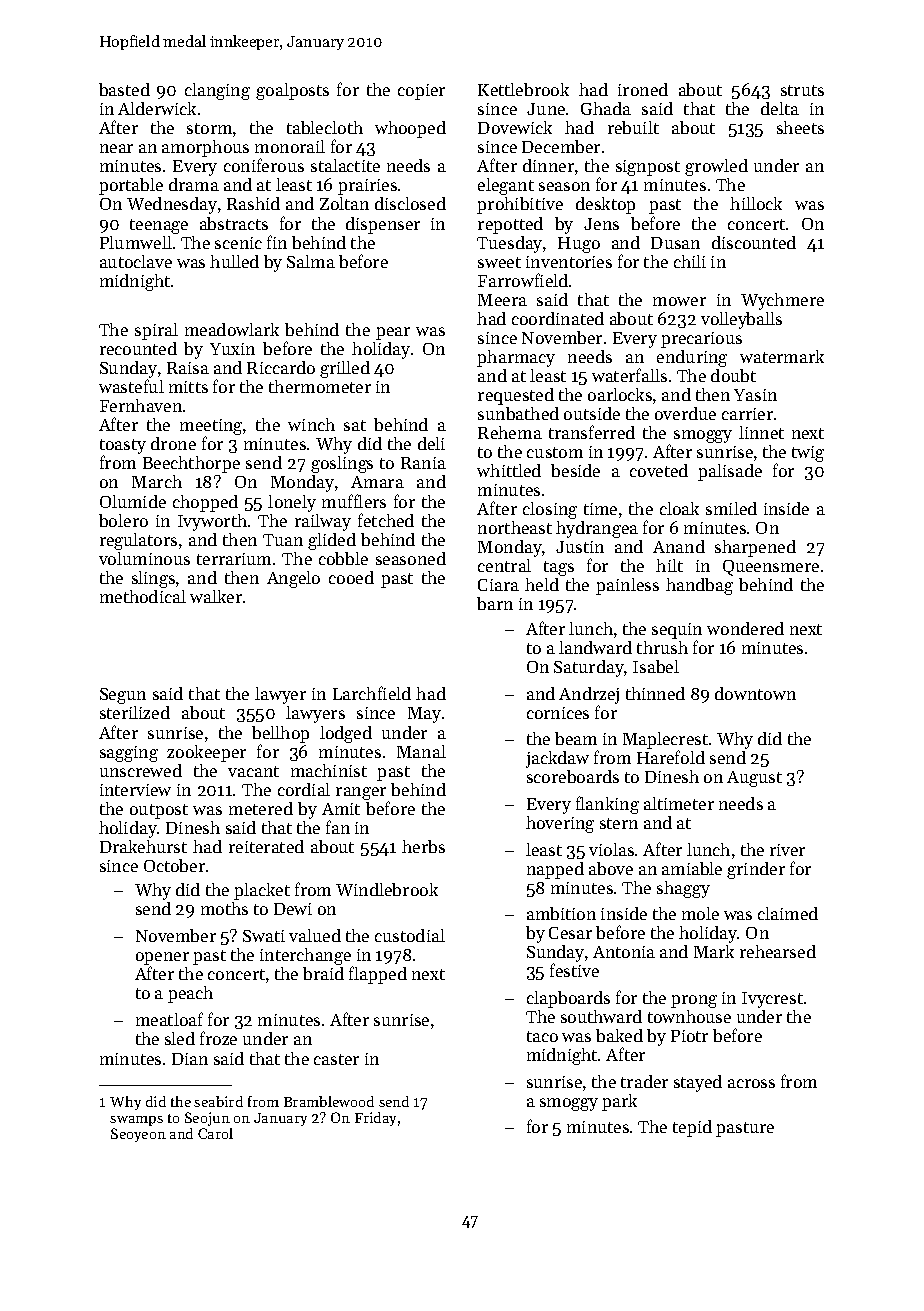 The height and width of the document is (1311, 924). What do you see at coordinates (123, 696) in the document?
I see `Segun` at bounding box center [123, 696].
